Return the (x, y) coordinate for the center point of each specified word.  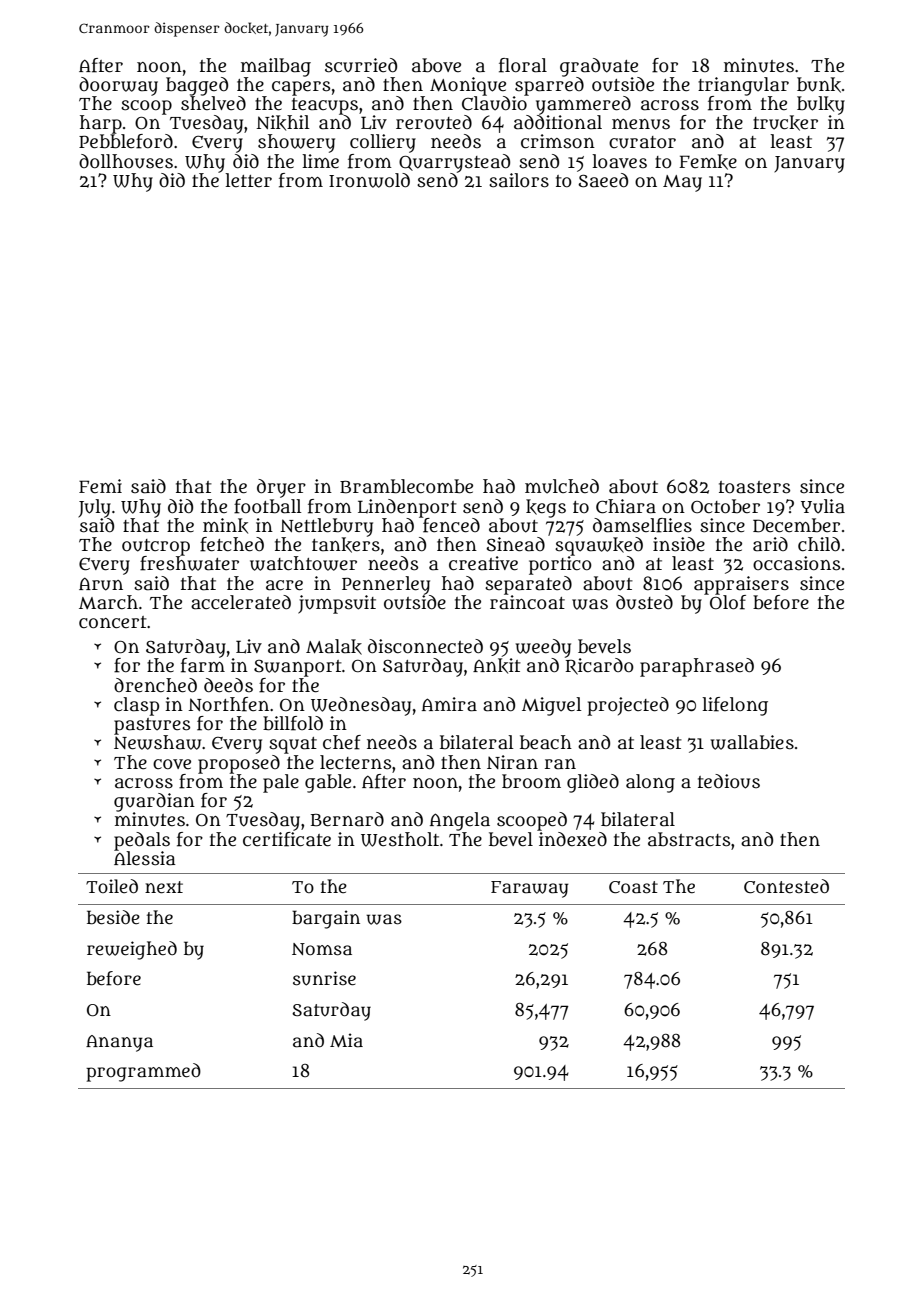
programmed (143, 1072)
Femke (708, 162)
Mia (346, 1040)
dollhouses (126, 161)
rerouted (434, 122)
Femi (100, 486)
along (650, 783)
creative (483, 563)
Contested (786, 886)
